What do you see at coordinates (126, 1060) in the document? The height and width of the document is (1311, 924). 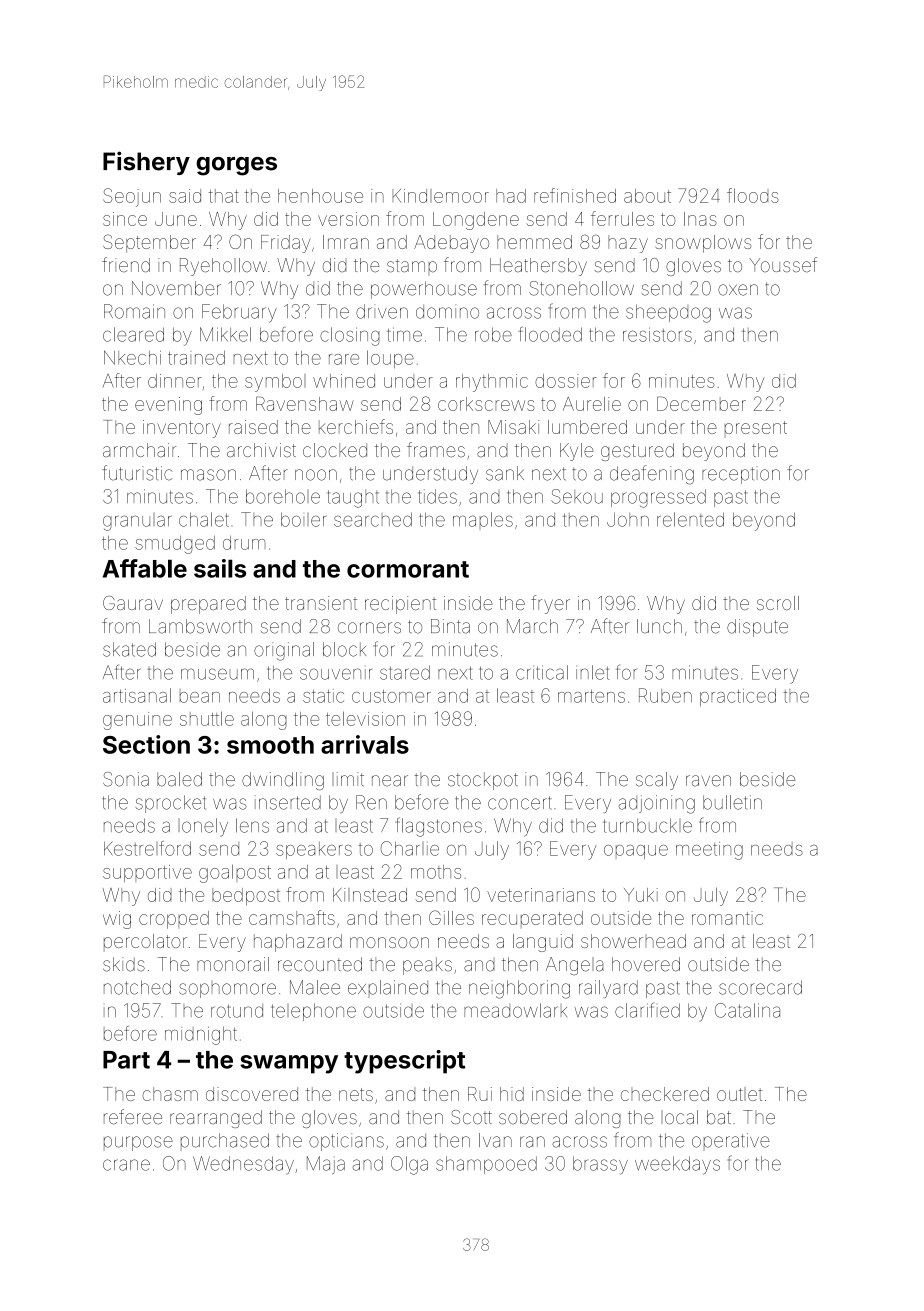 I see `Part` at bounding box center [126, 1060].
